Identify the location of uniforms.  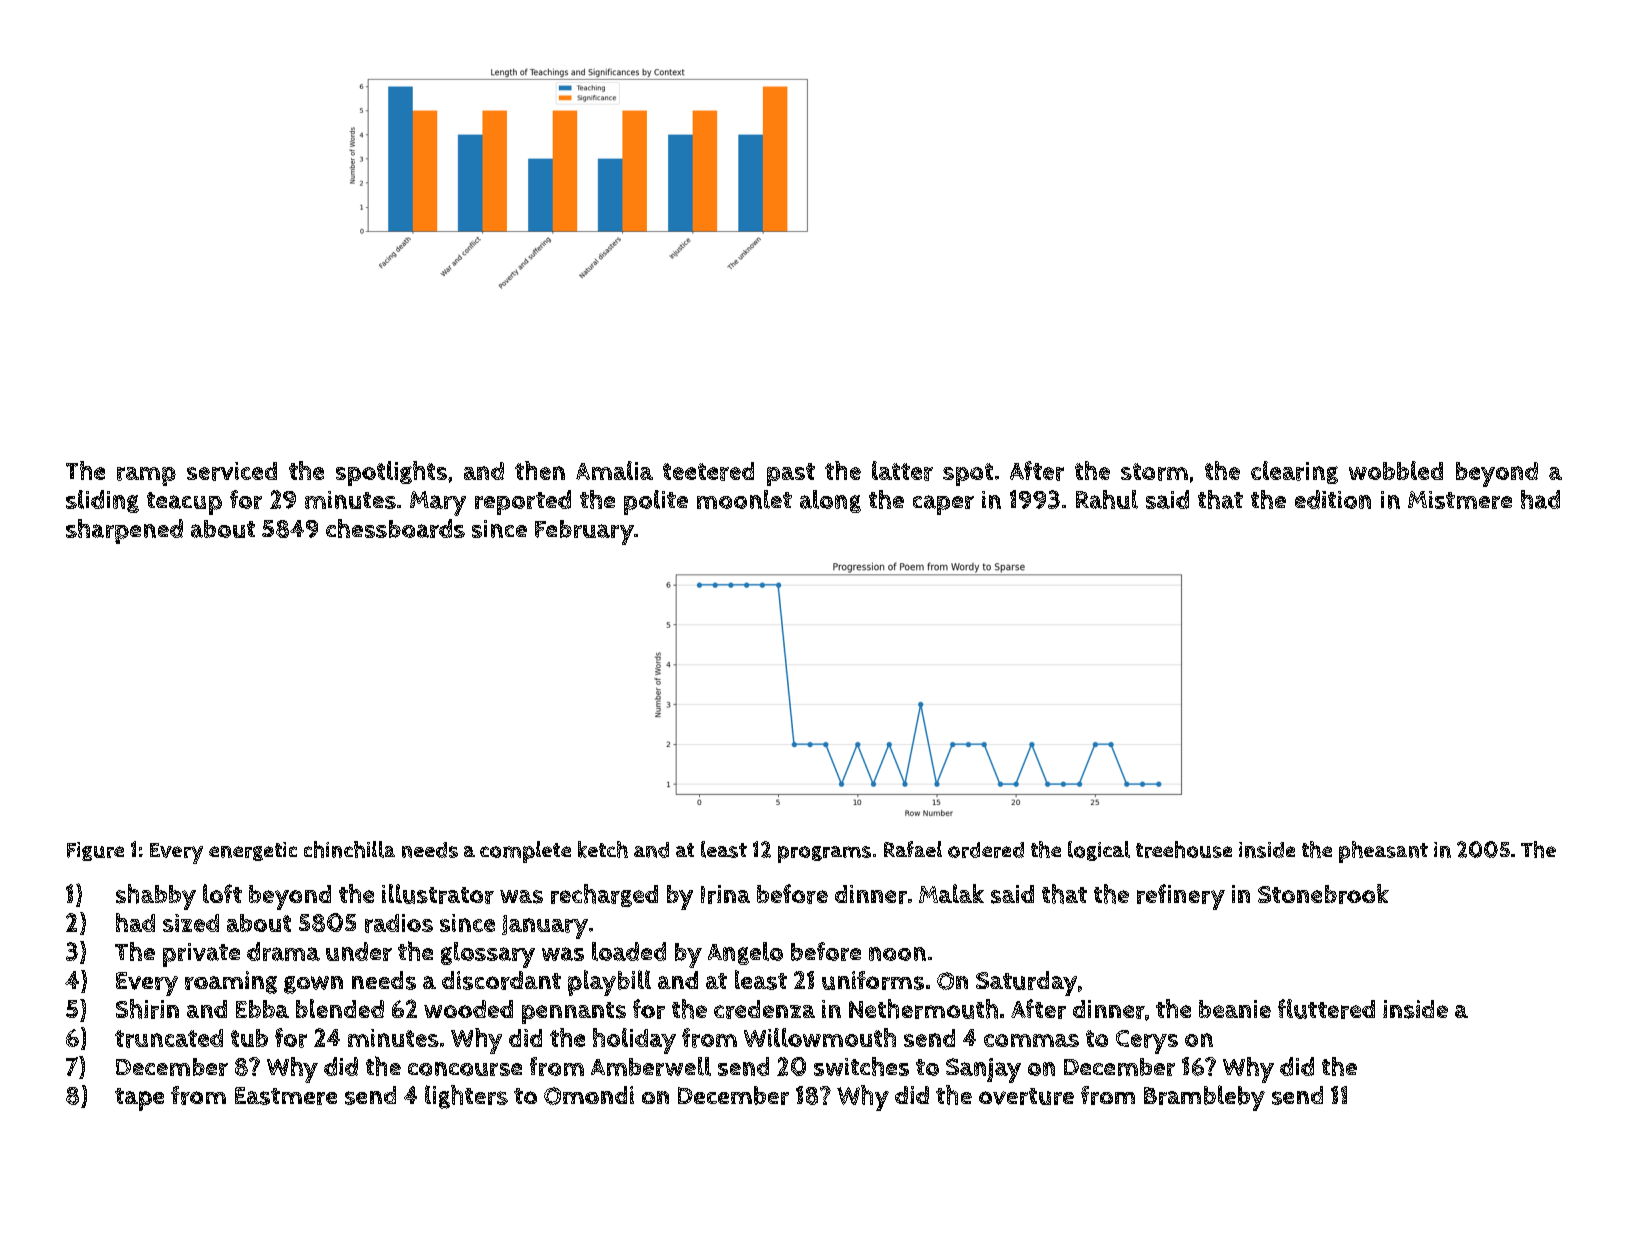
(873, 980).
